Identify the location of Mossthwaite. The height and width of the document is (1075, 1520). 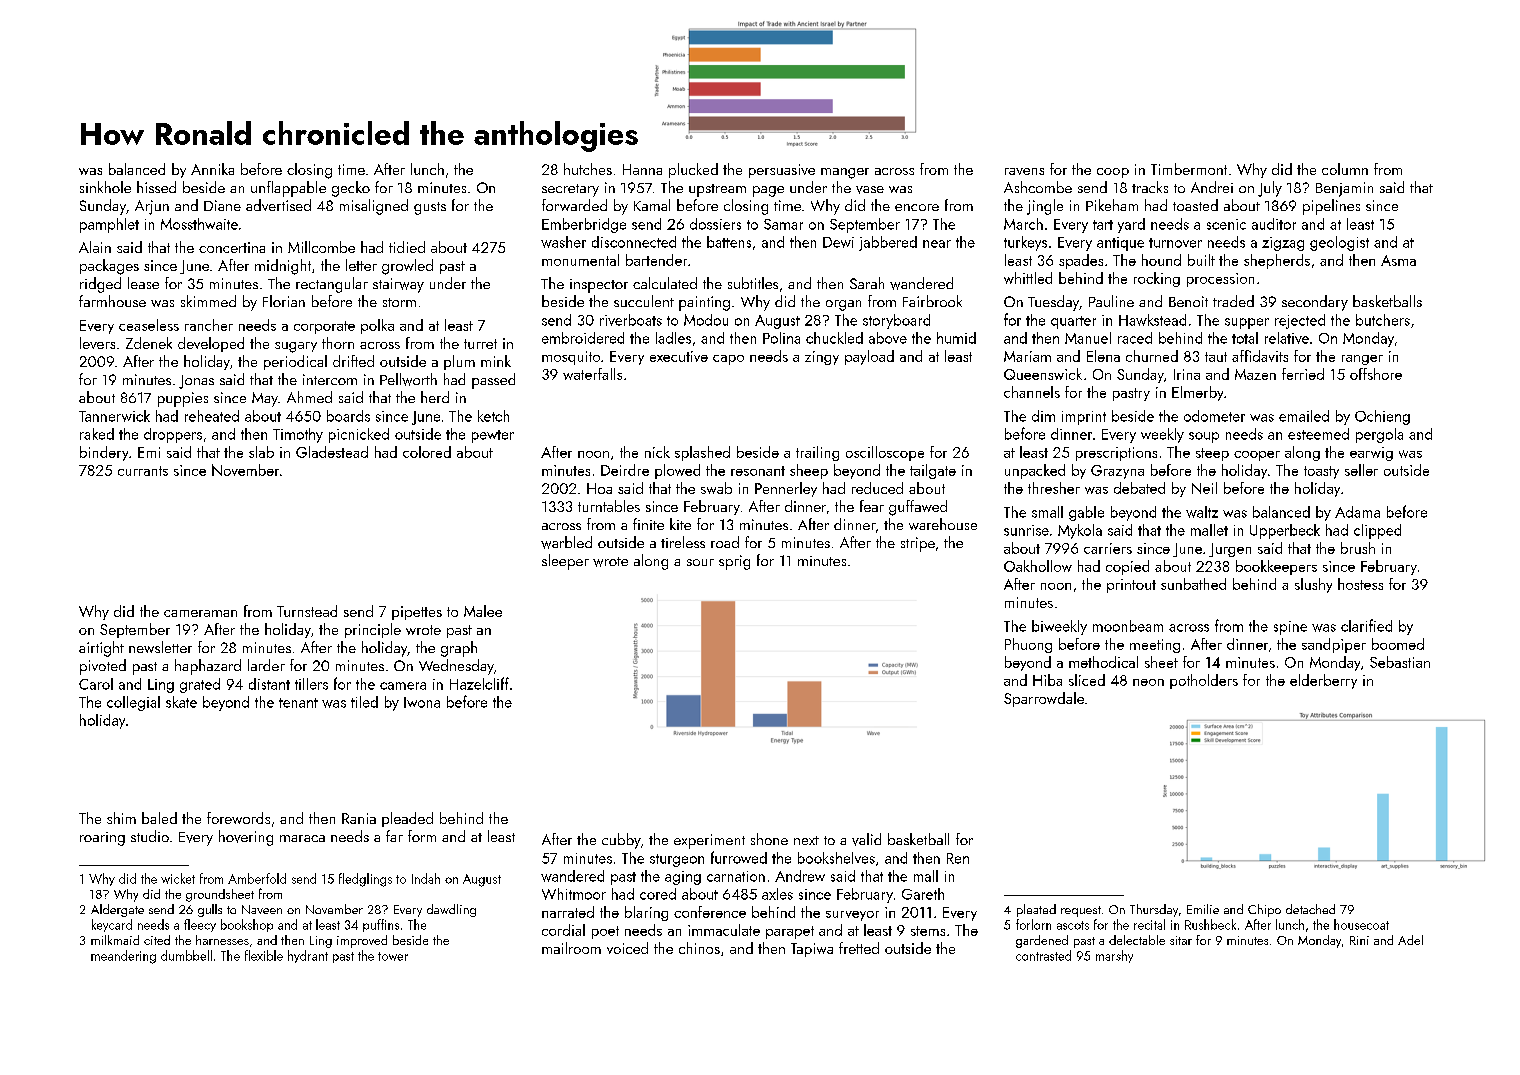
(199, 224).
